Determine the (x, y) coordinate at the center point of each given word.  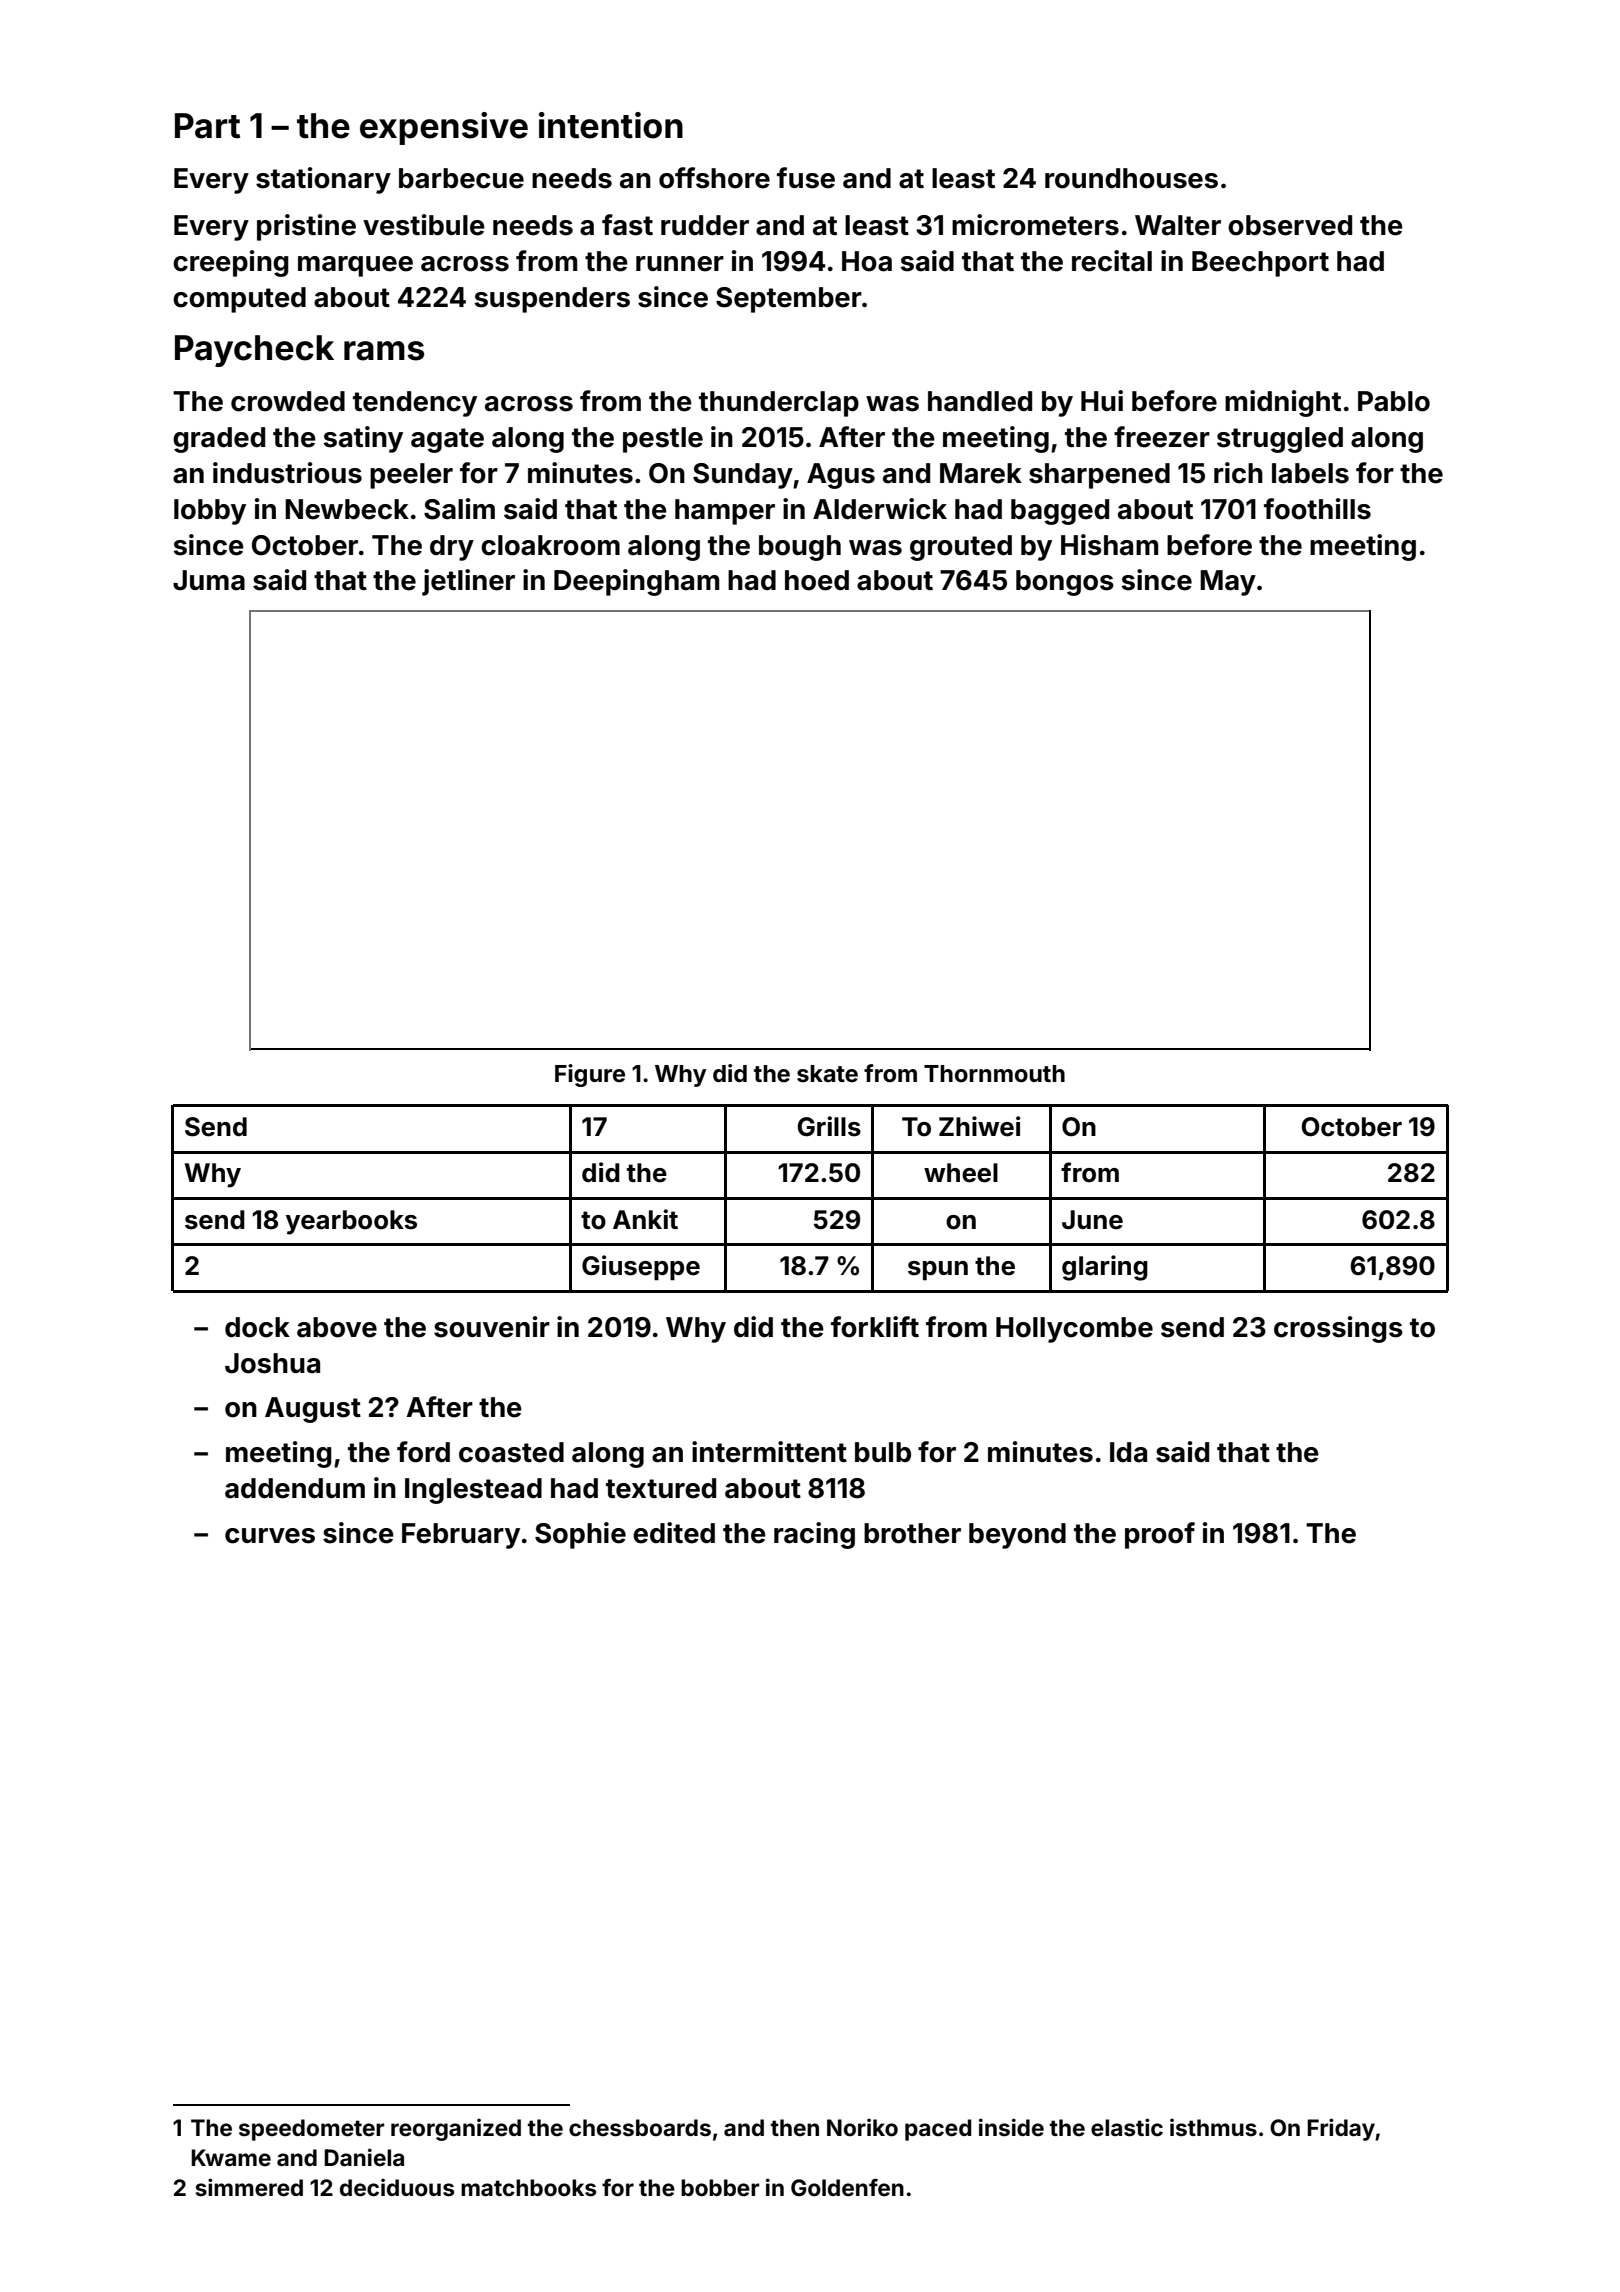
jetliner (468, 582)
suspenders (552, 300)
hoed (817, 580)
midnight (1283, 403)
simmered (249, 2187)
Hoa (867, 261)
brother (912, 1533)
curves (270, 1536)
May (1228, 583)
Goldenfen (847, 2188)
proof (1160, 1535)
